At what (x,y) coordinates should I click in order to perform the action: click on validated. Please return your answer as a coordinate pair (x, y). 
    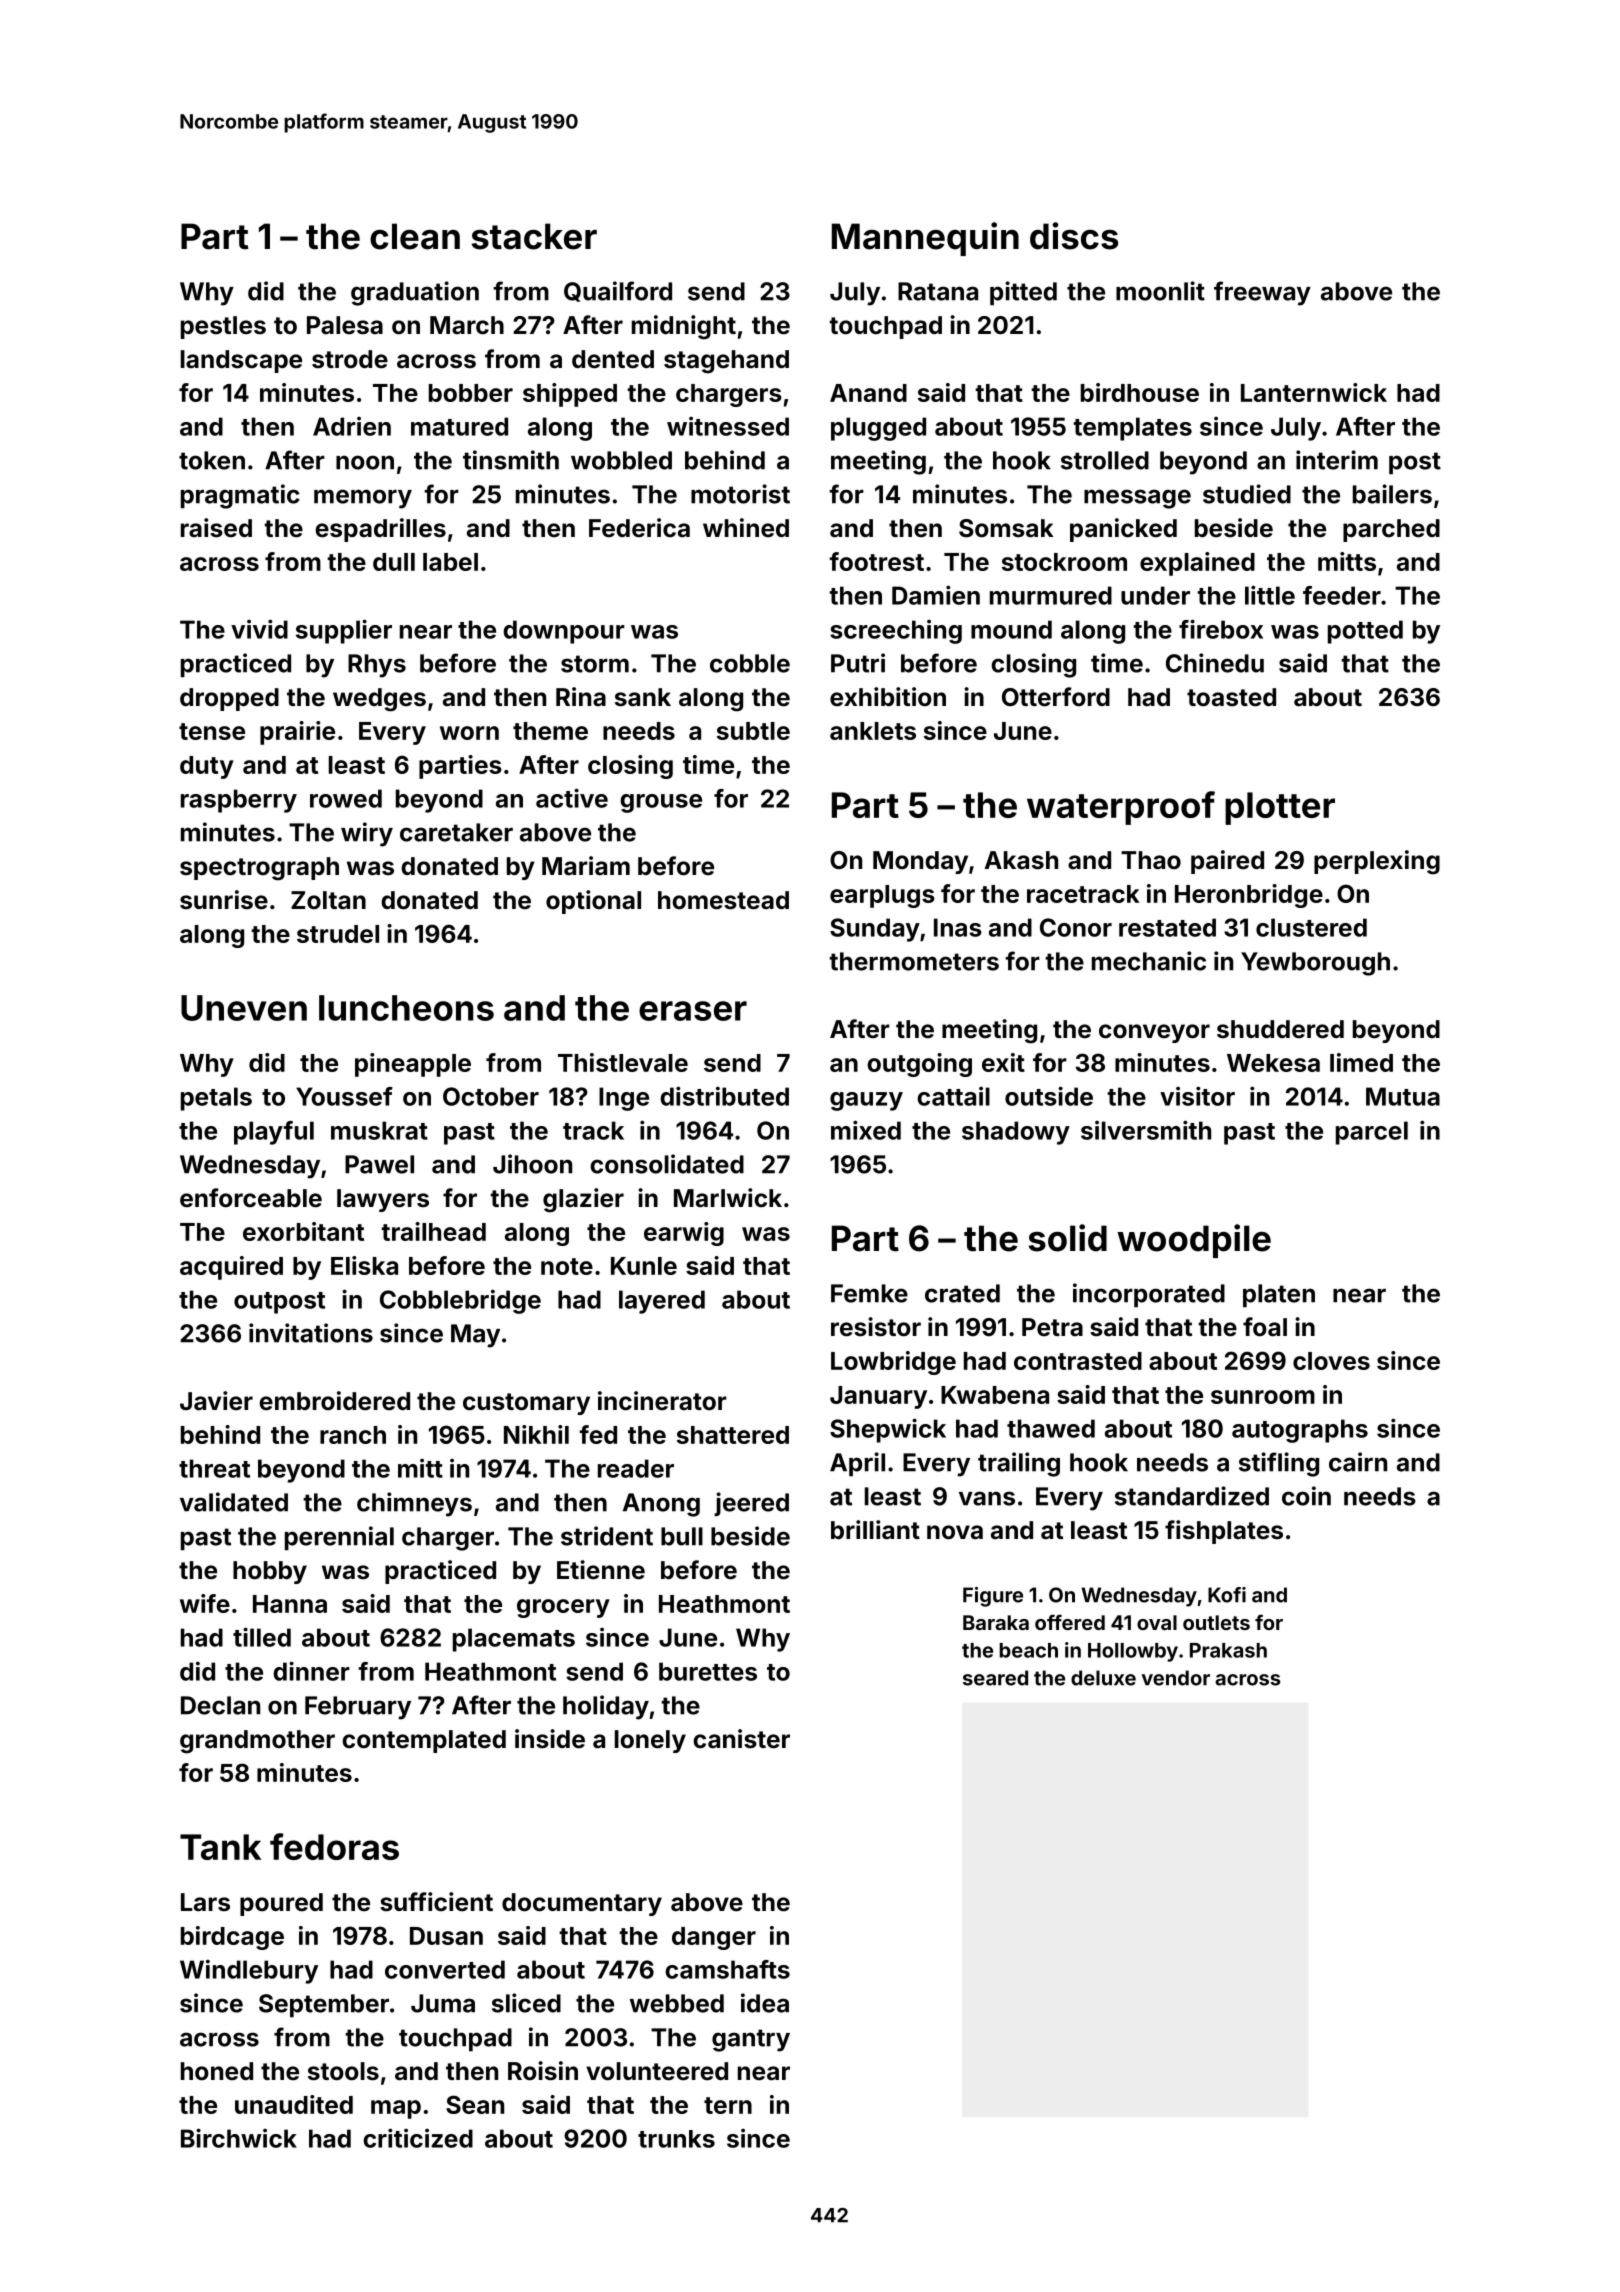
    Looking at the image, I should click on (234, 1502).
